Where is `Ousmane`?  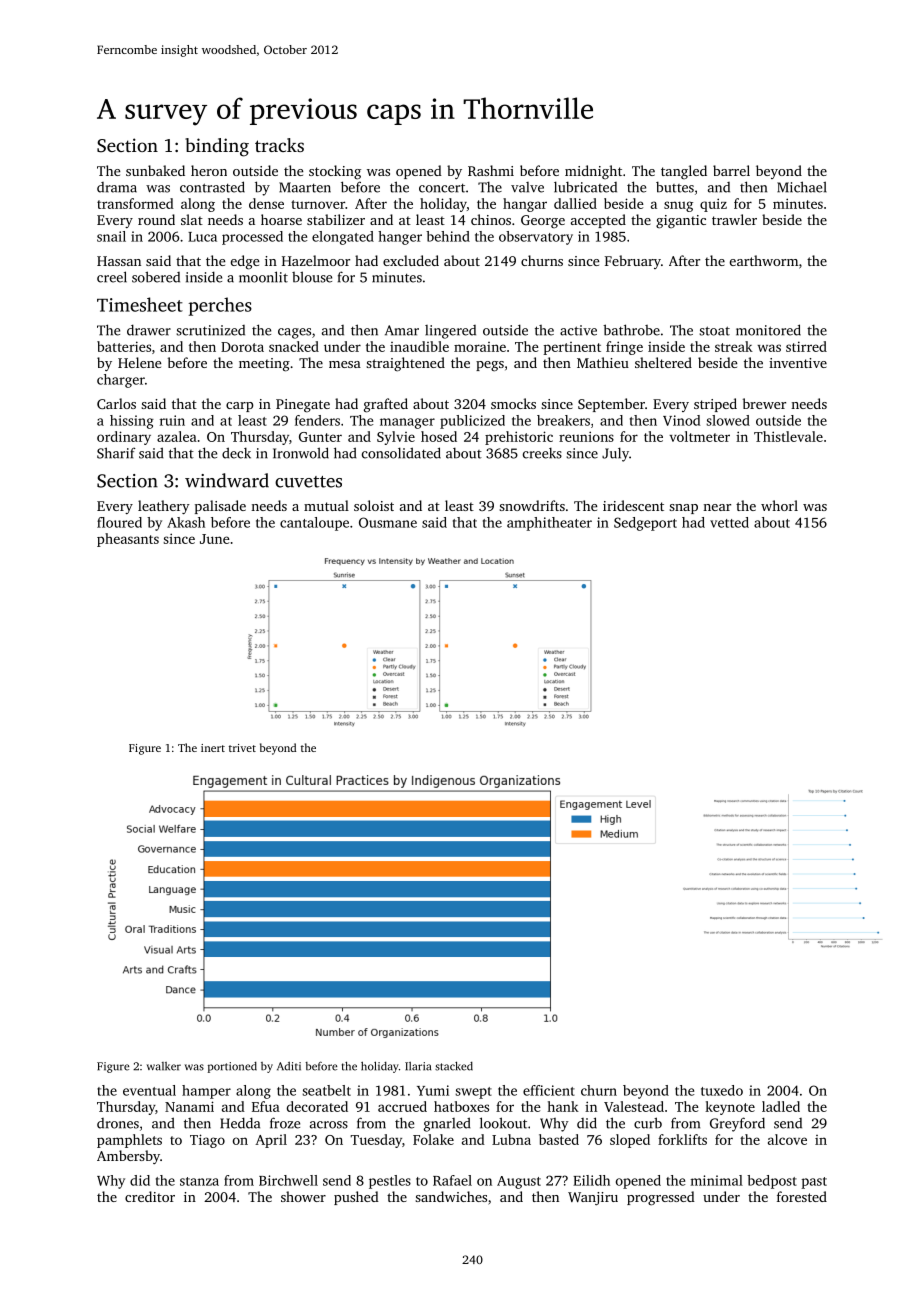
Ousmane is located at coordinates (388, 522).
